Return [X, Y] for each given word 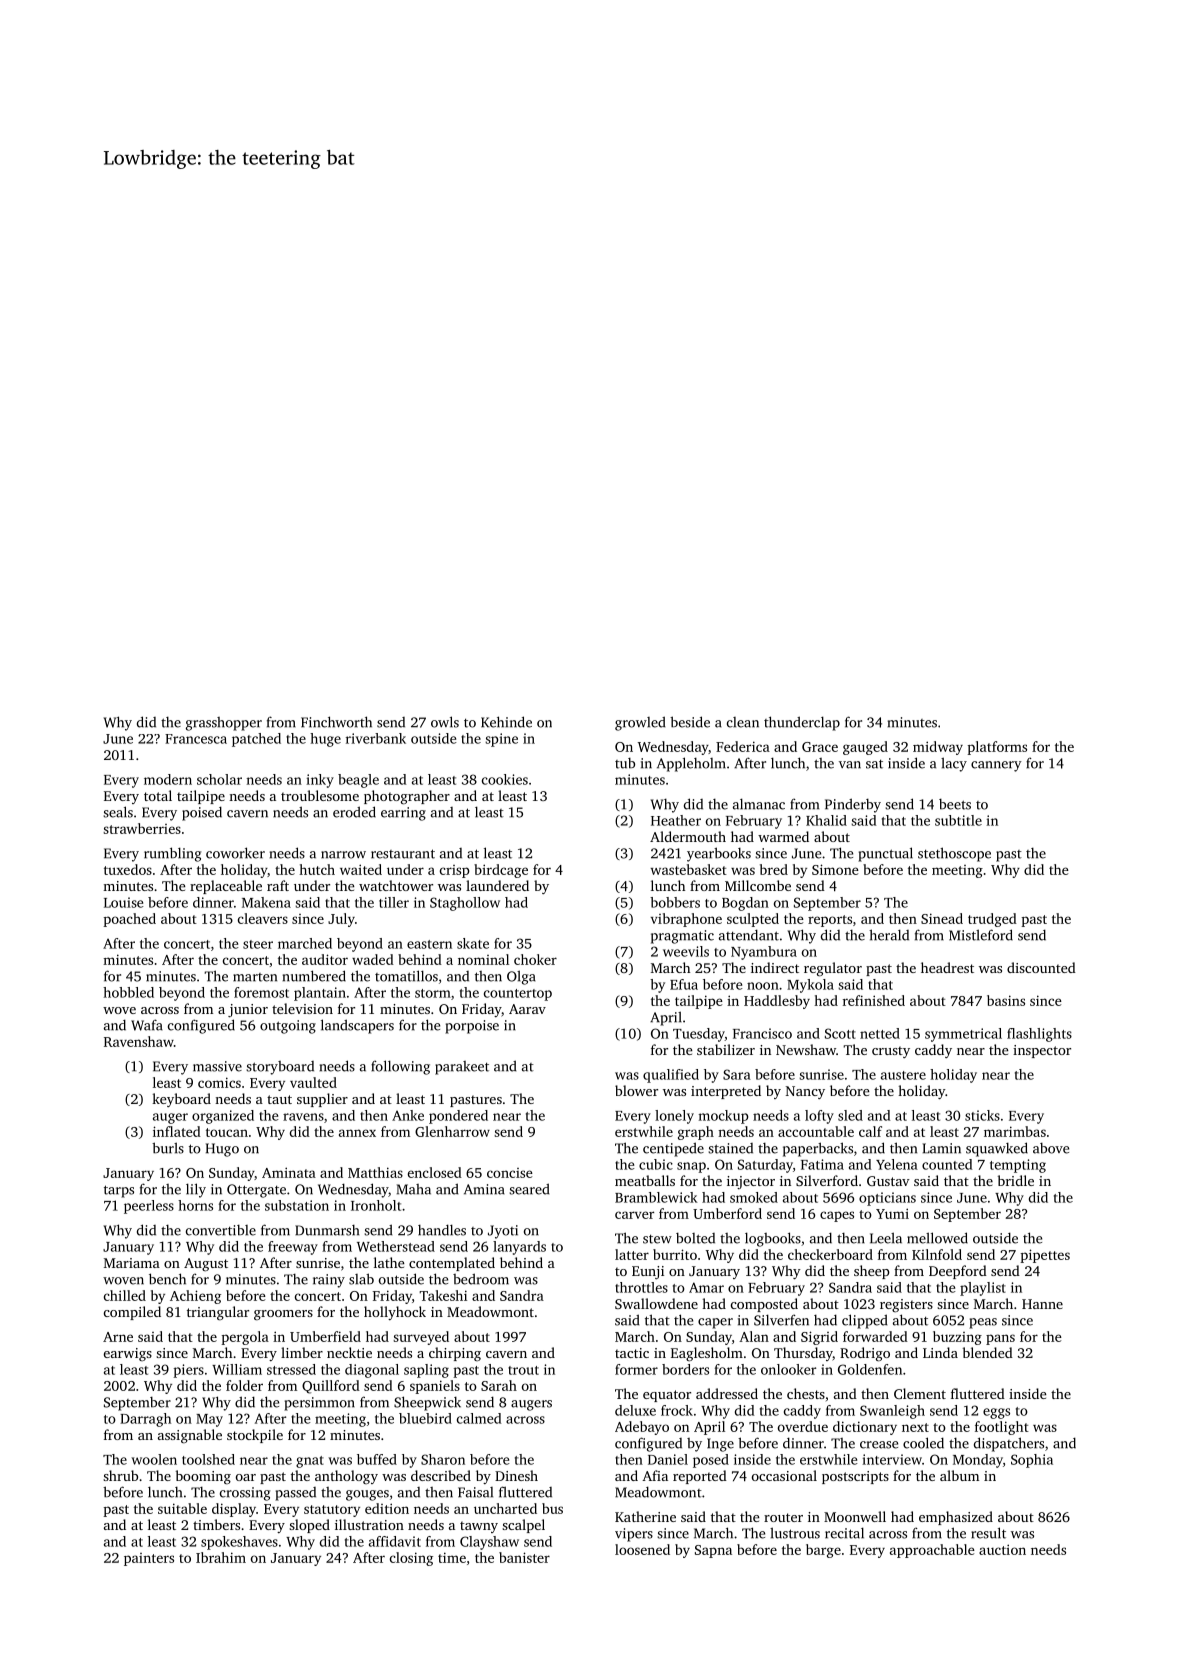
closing [411, 1559]
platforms [997, 748]
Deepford [958, 1272]
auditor [325, 959]
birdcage [501, 871]
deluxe [635, 1410]
